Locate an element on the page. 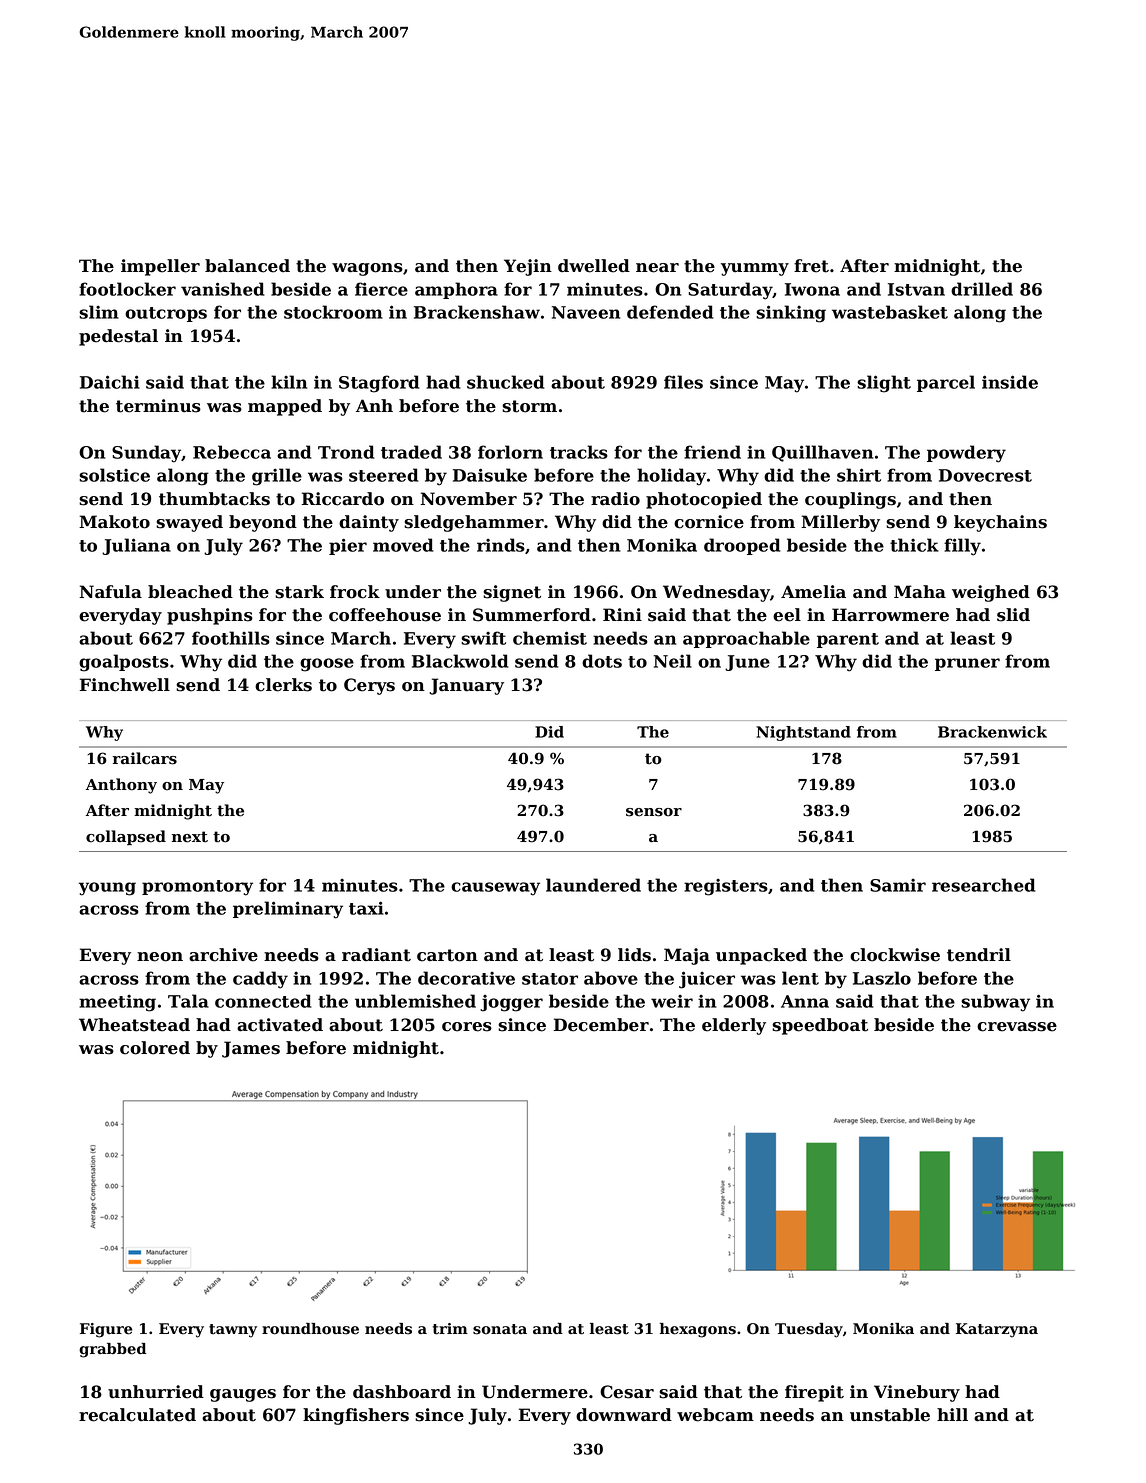  firepit is located at coordinates (814, 1393).
